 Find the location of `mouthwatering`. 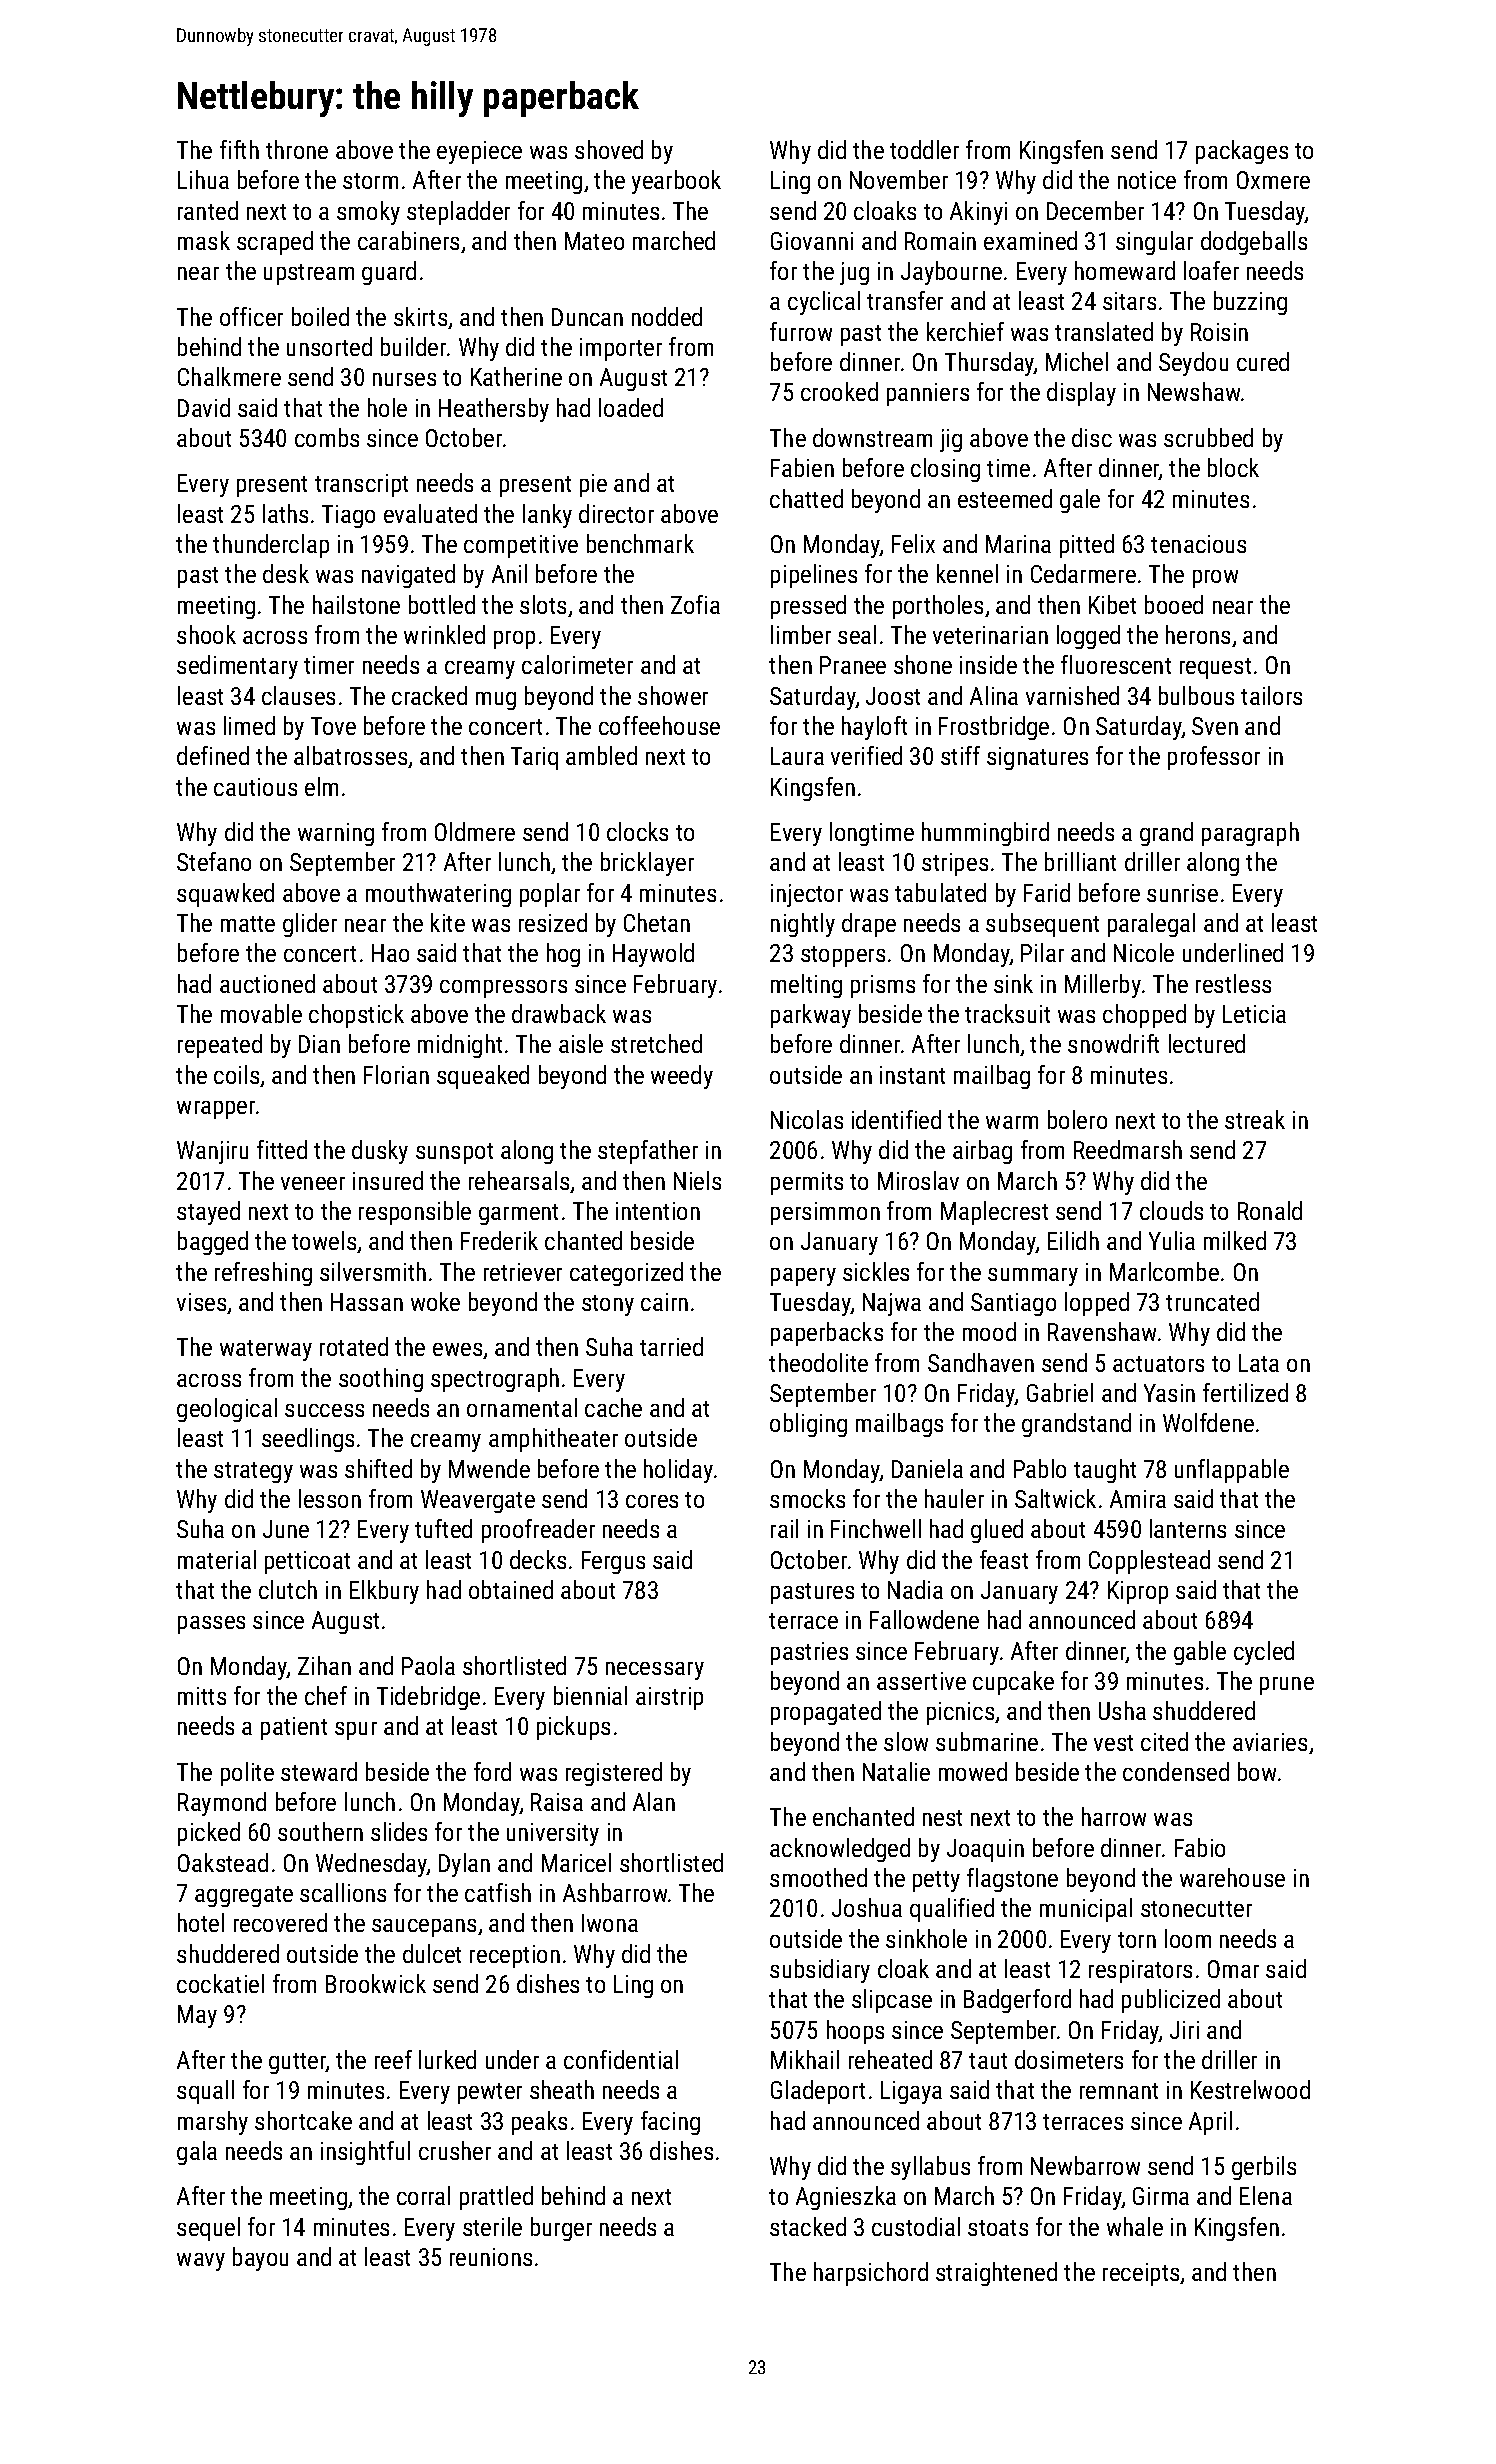

mouthwatering is located at coordinates (438, 895).
